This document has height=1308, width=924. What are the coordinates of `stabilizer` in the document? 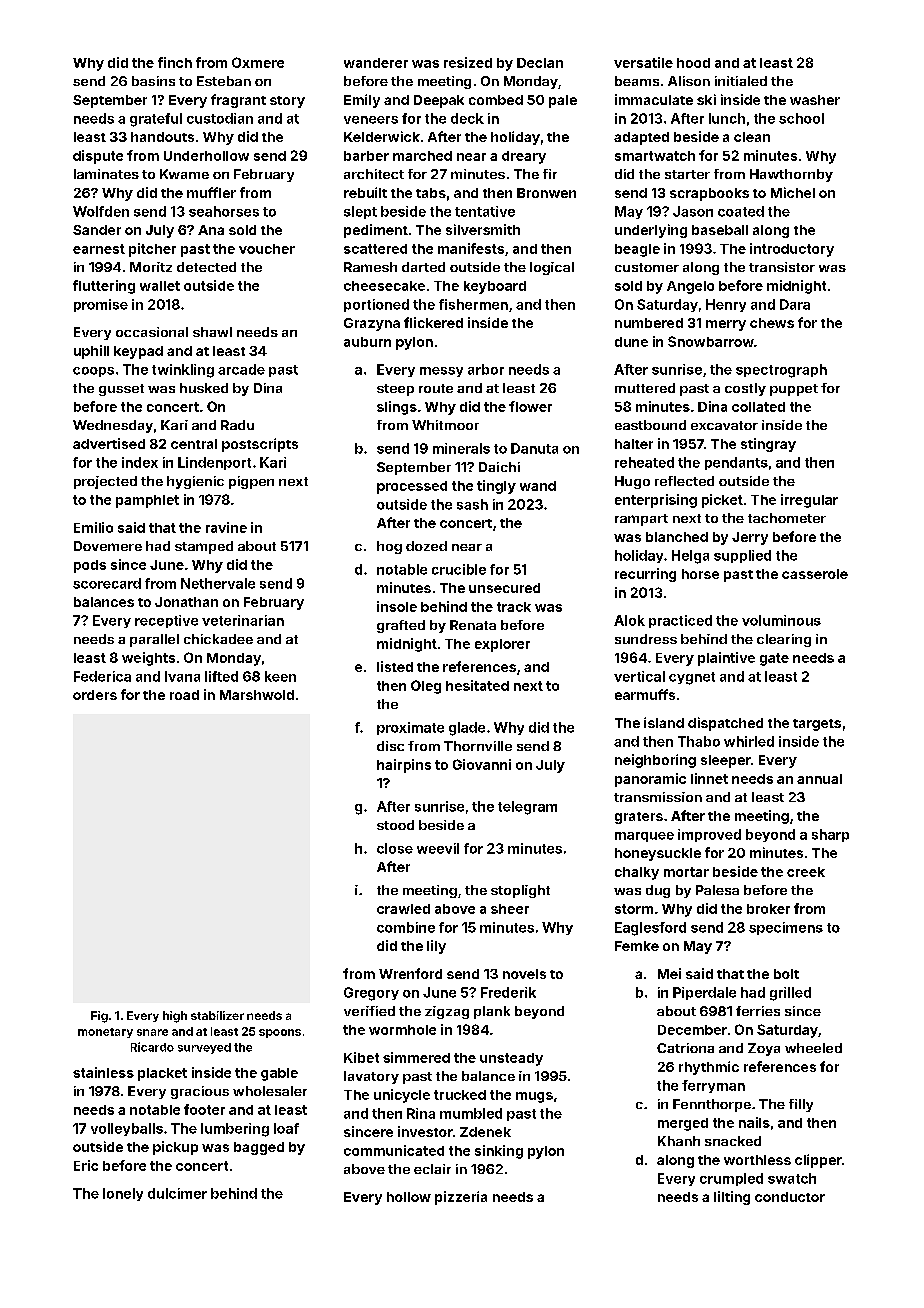 It's located at (217, 1015).
